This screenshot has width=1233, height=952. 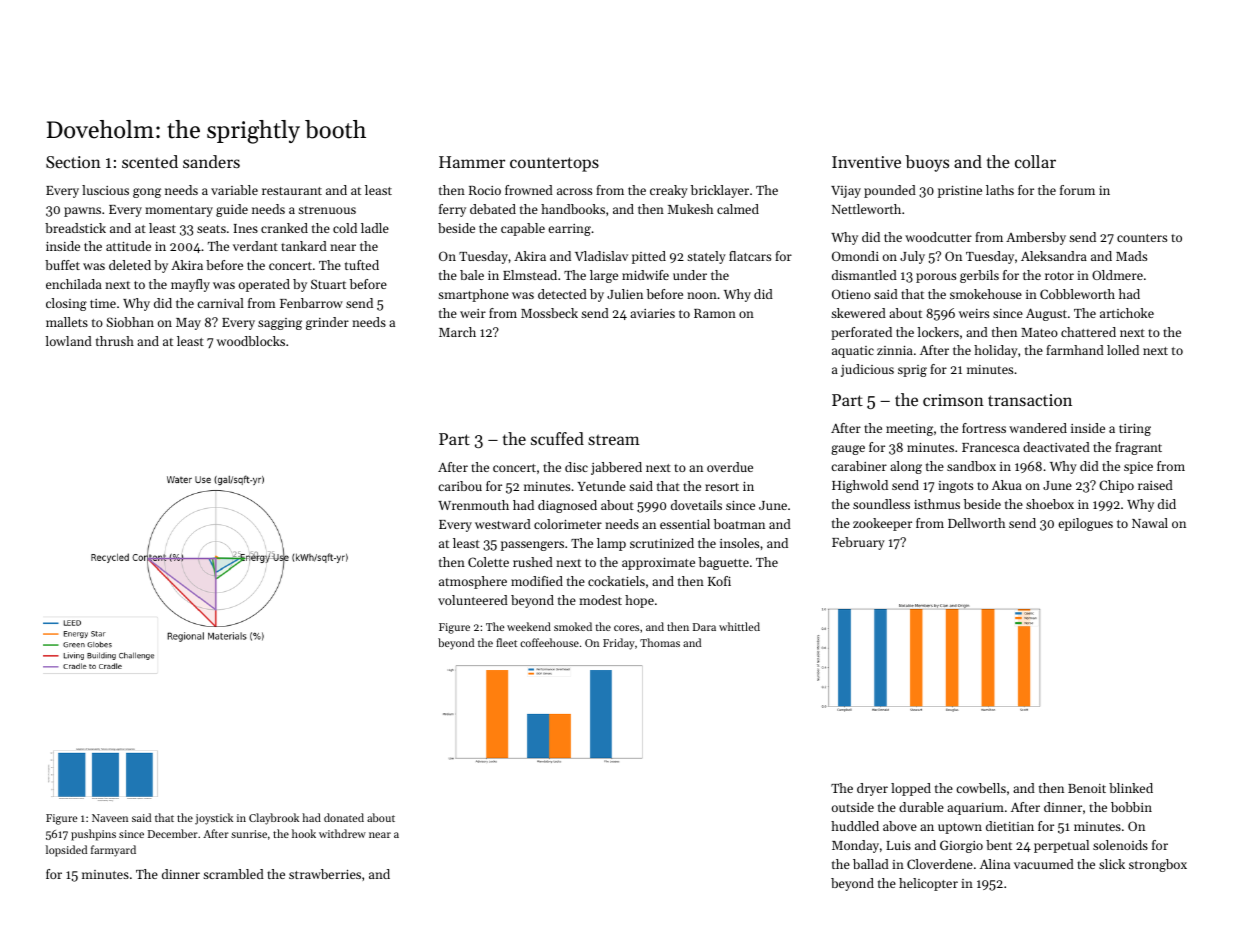 What do you see at coordinates (488, 562) in the screenshot?
I see `Colette` at bounding box center [488, 562].
